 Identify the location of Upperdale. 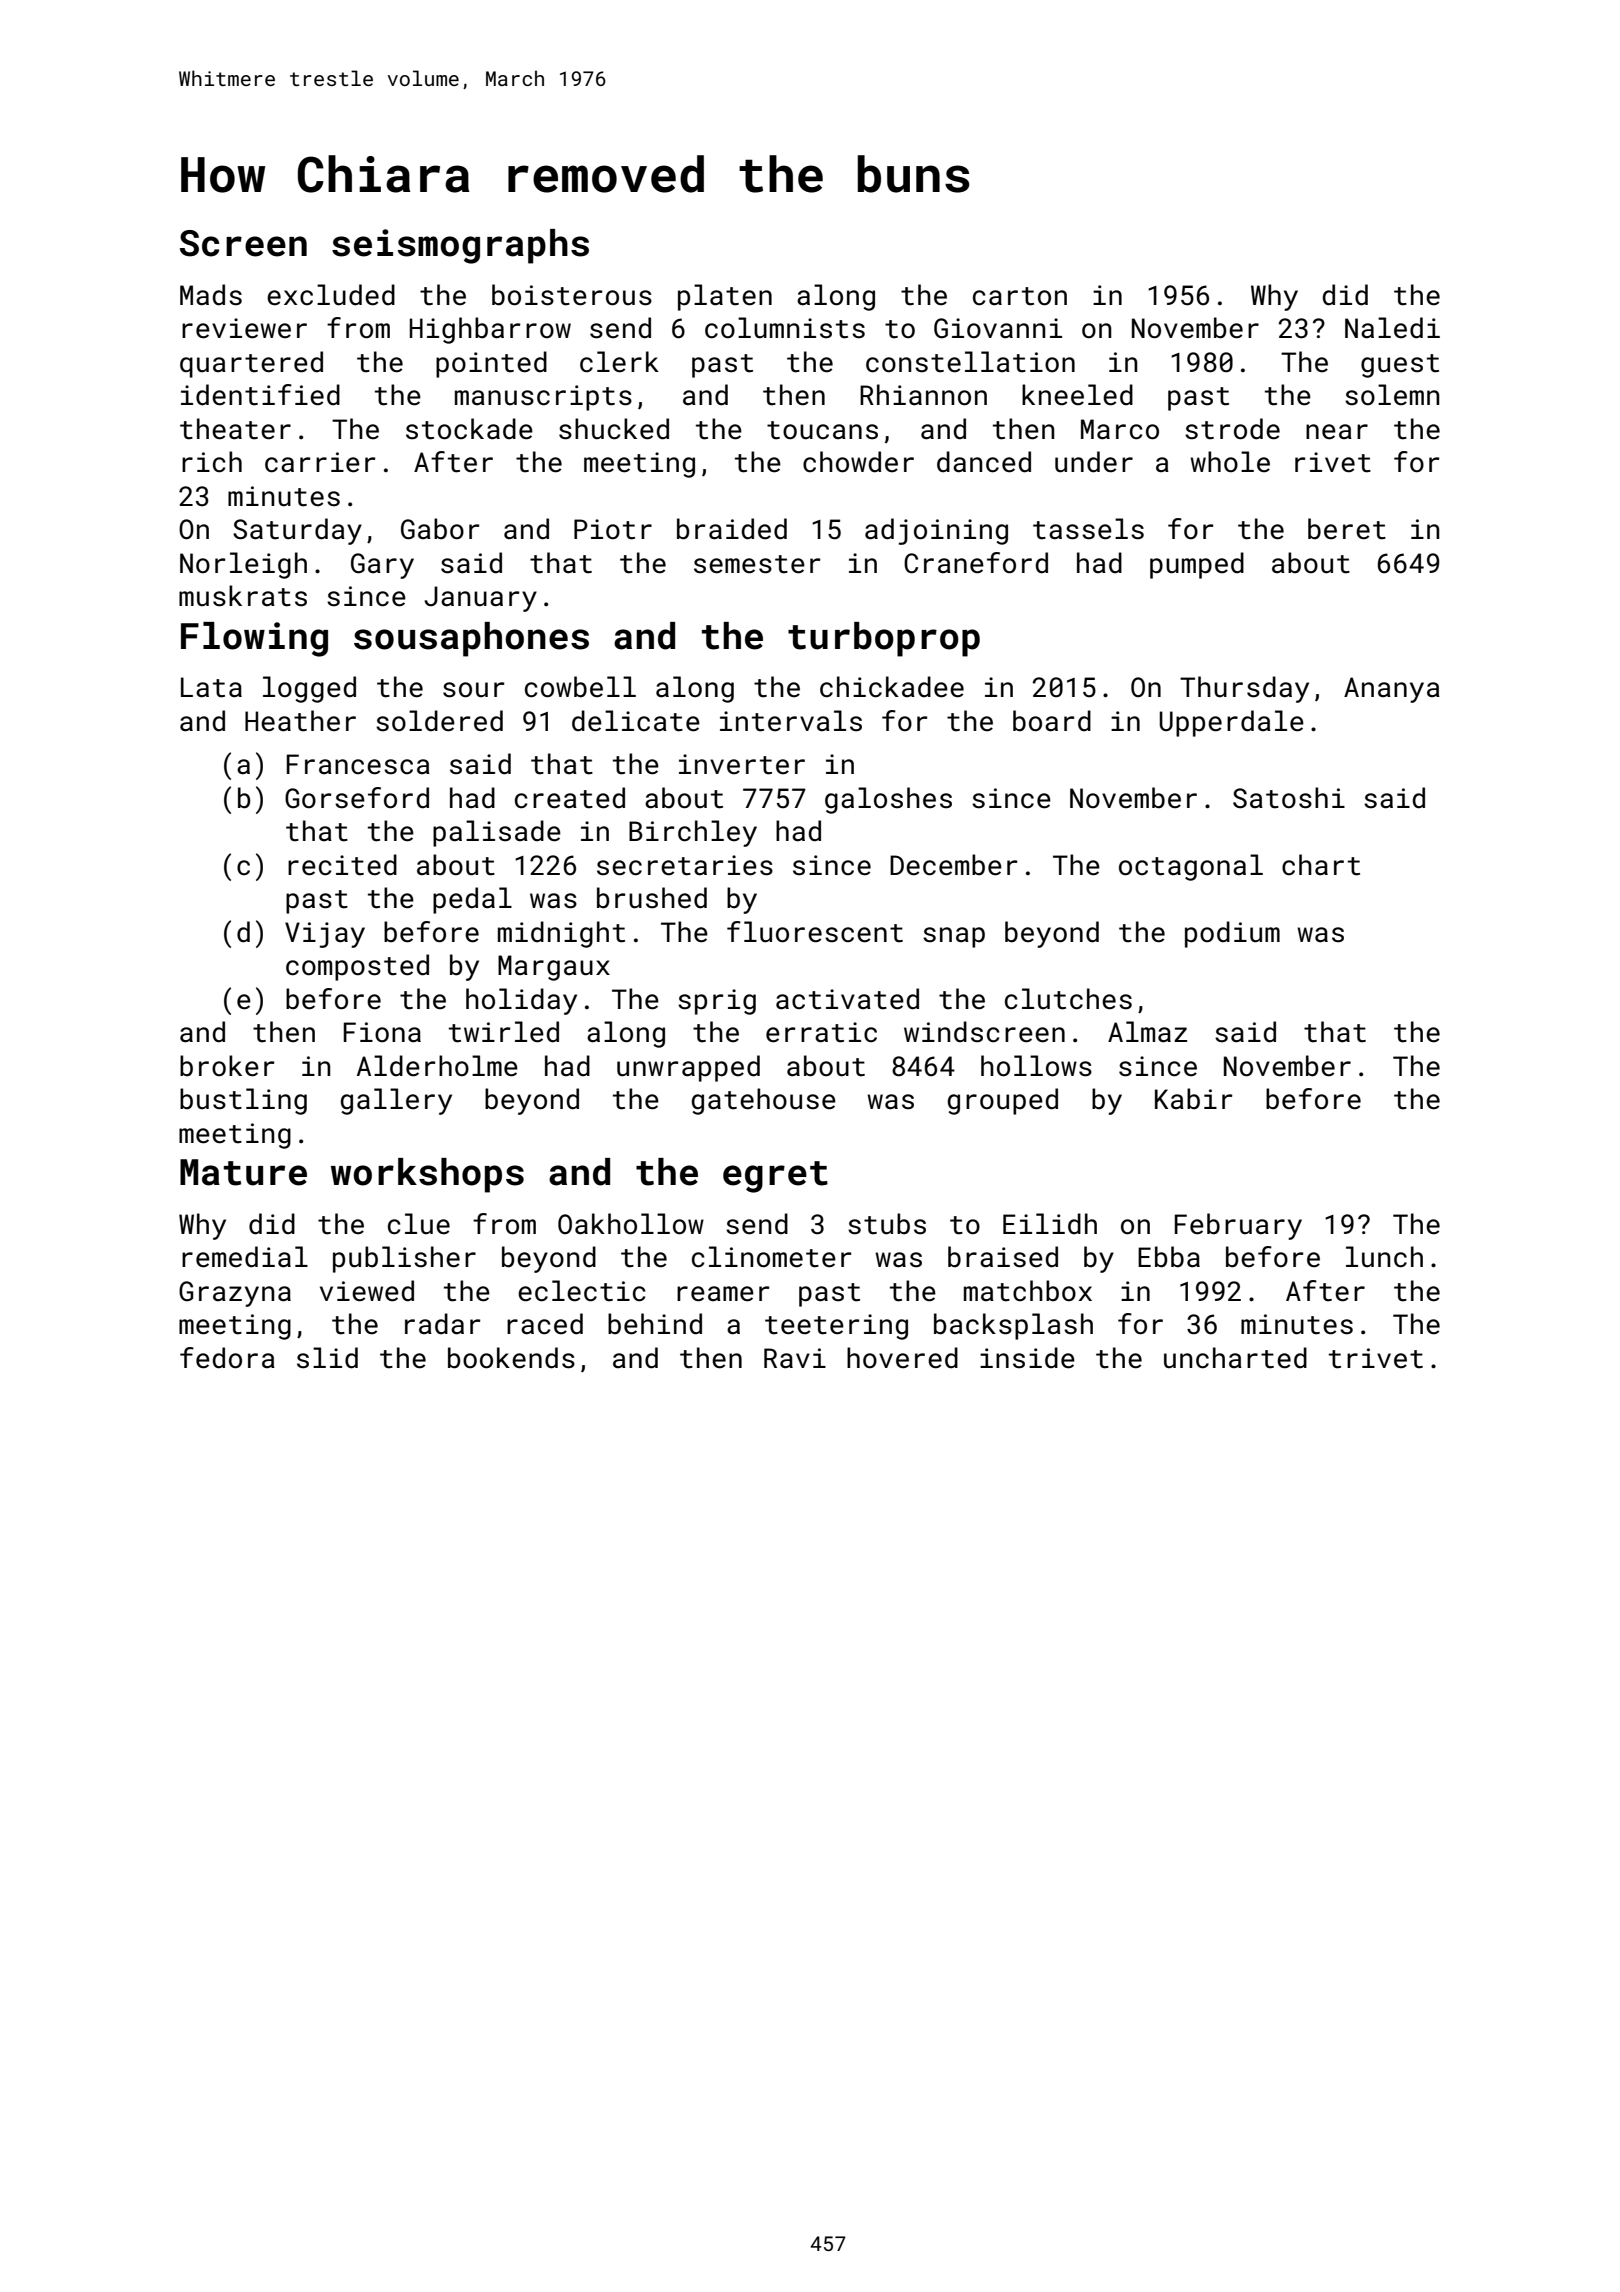
(1231, 723).
